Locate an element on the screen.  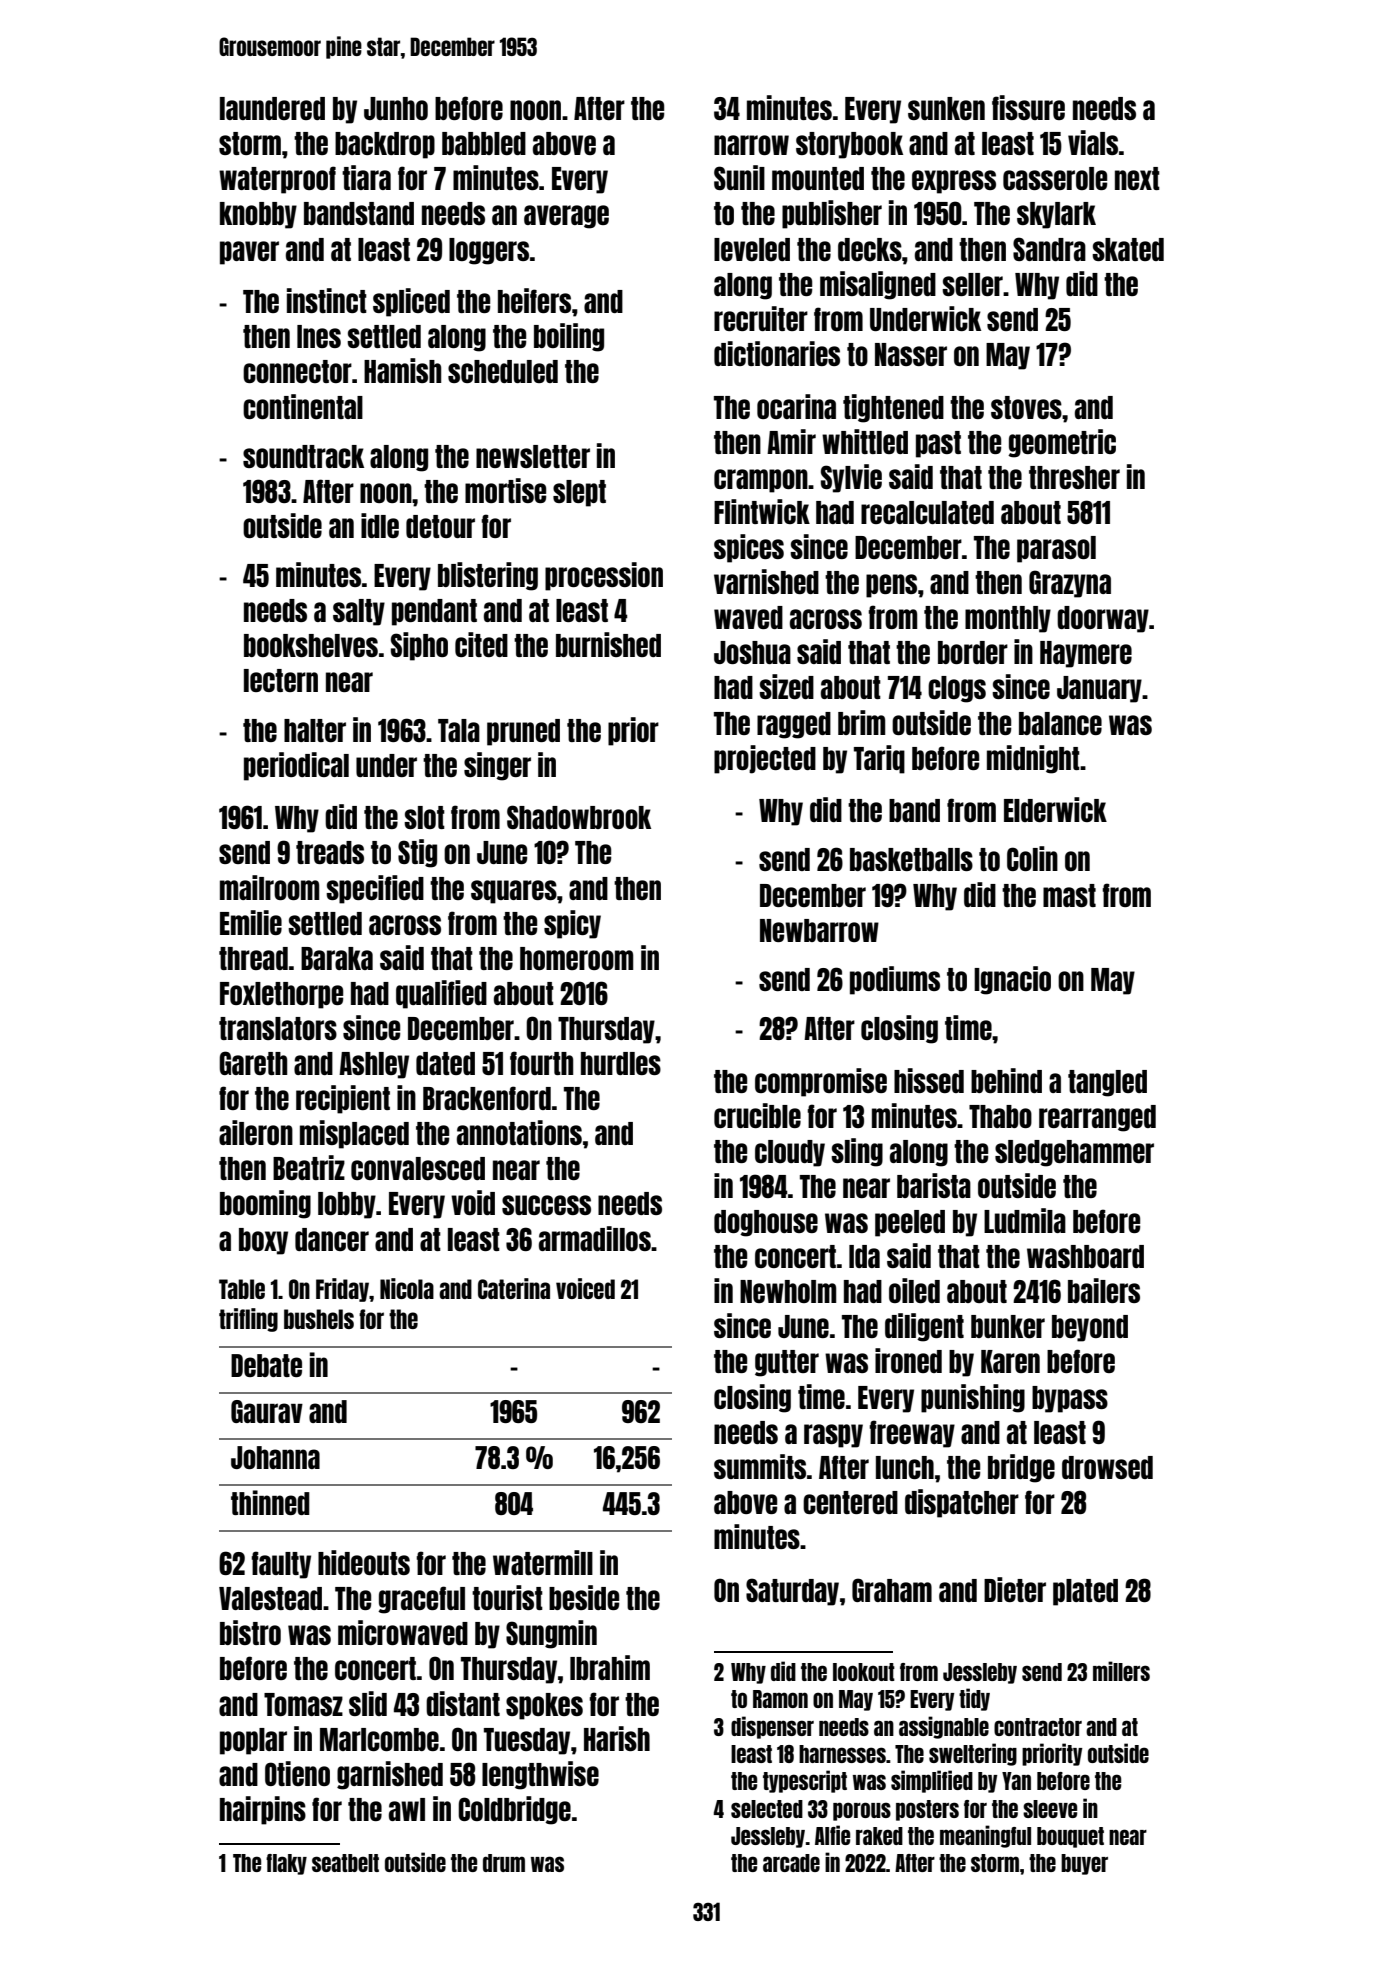
sleeve is located at coordinates (1050, 1809).
